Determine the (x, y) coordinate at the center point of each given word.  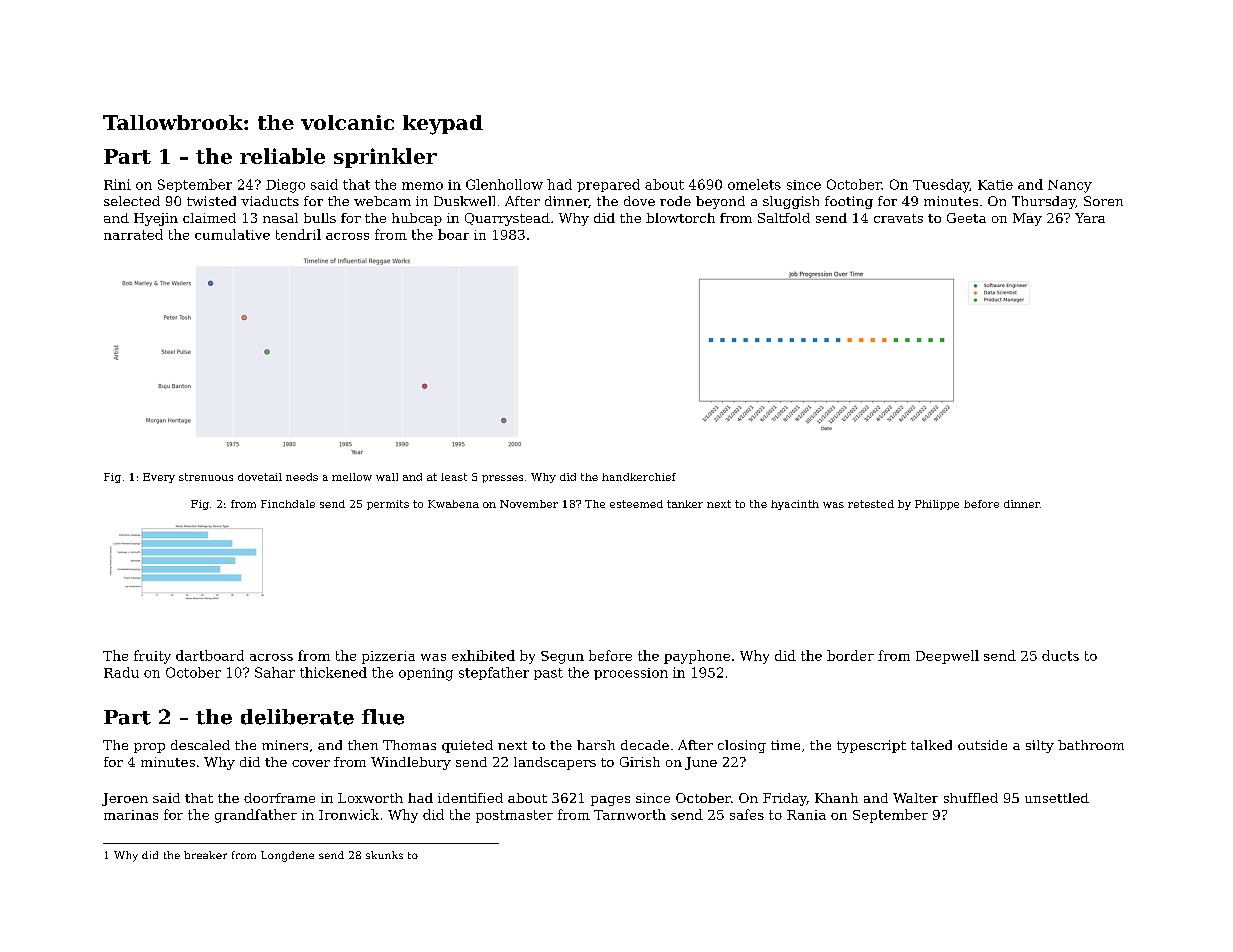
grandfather (256, 816)
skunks (384, 855)
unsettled (1057, 798)
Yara (1090, 218)
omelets (754, 184)
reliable (282, 156)
